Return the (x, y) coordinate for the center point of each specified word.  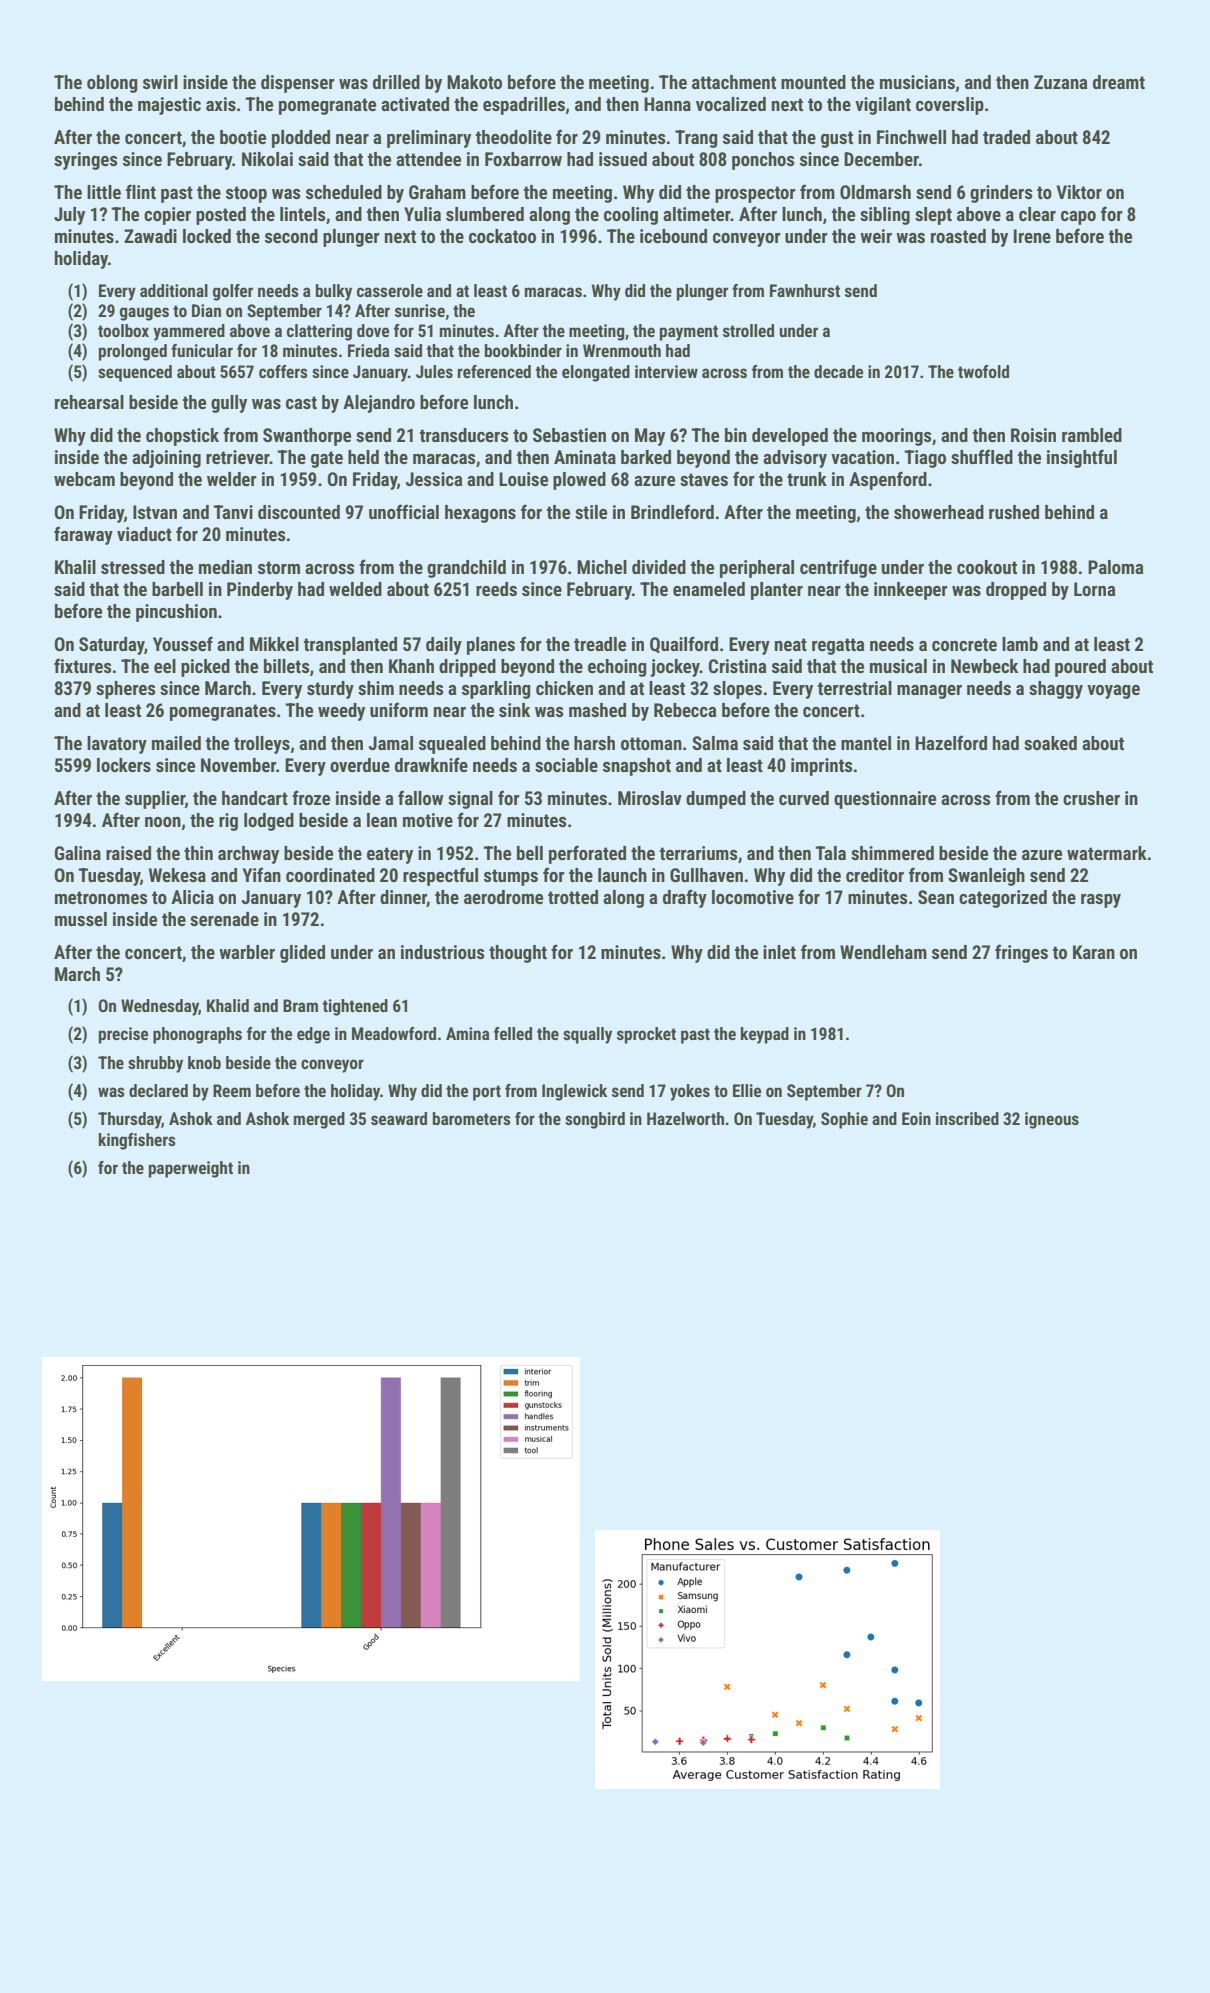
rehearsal (89, 402)
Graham (437, 192)
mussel (81, 919)
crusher (1091, 798)
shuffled (982, 456)
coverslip (950, 106)
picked (205, 668)
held (363, 457)
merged (319, 1120)
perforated (587, 854)
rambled (1092, 435)
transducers (464, 435)
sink (514, 710)
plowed (579, 481)
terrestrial (855, 688)
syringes (86, 161)
